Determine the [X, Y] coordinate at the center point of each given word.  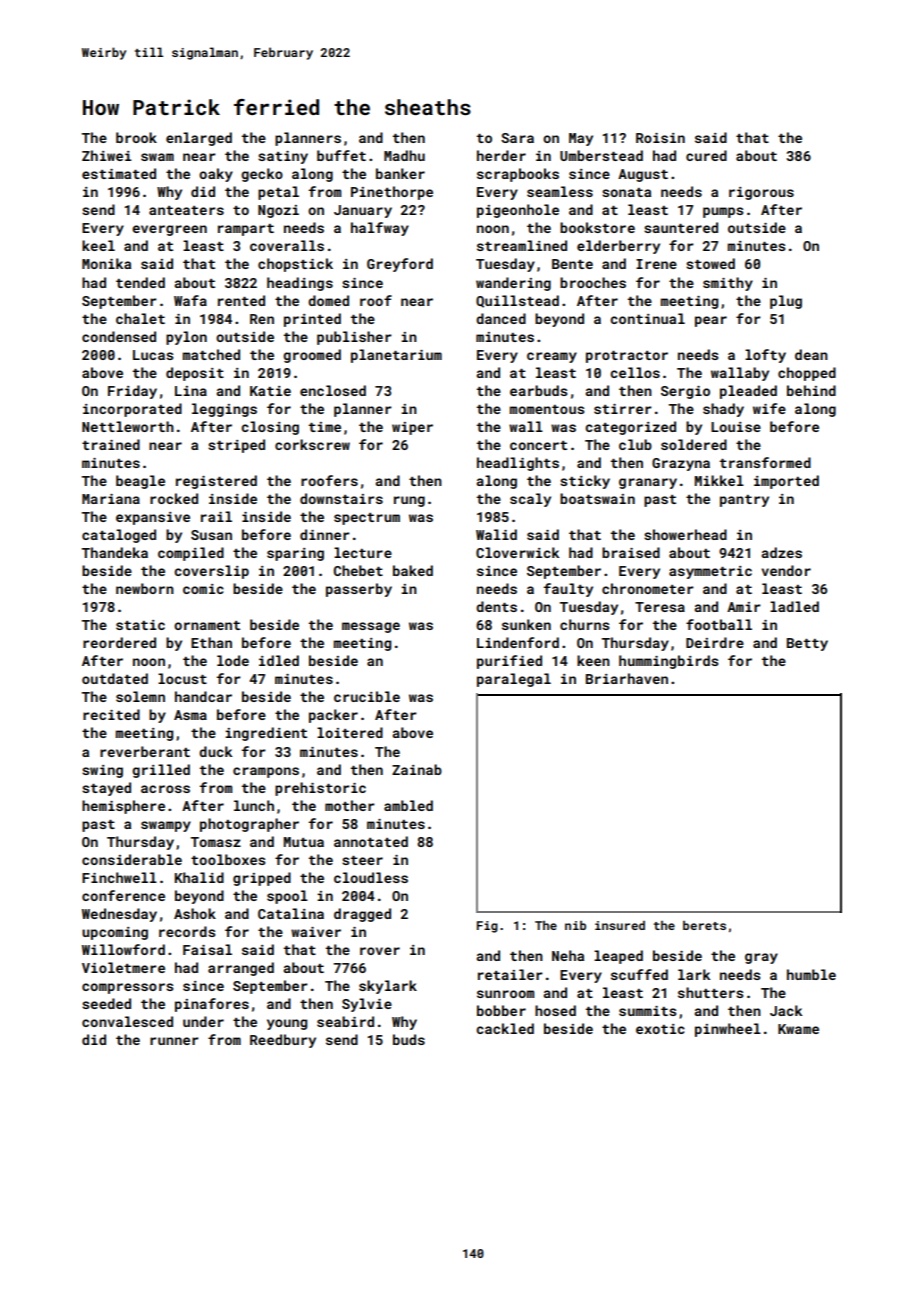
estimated [119, 173]
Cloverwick [517, 552]
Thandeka [115, 552]
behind [811, 390]
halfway [380, 229]
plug [786, 302]
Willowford [123, 949]
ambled [408, 805]
